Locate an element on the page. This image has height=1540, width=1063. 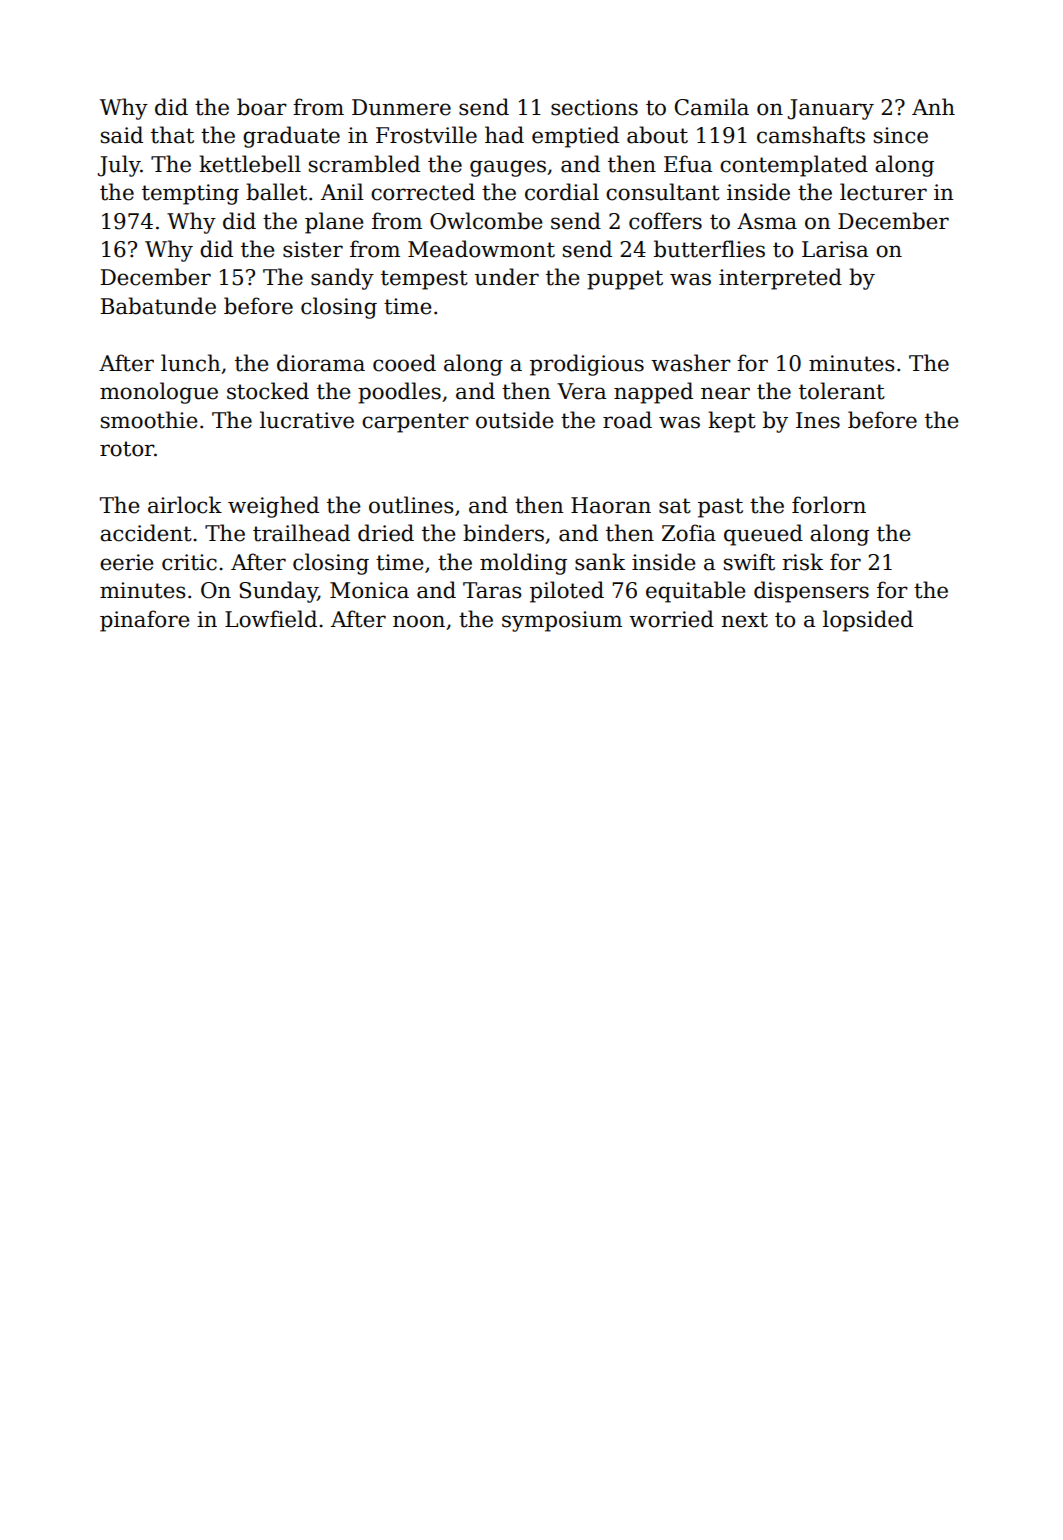
had is located at coordinates (504, 135).
